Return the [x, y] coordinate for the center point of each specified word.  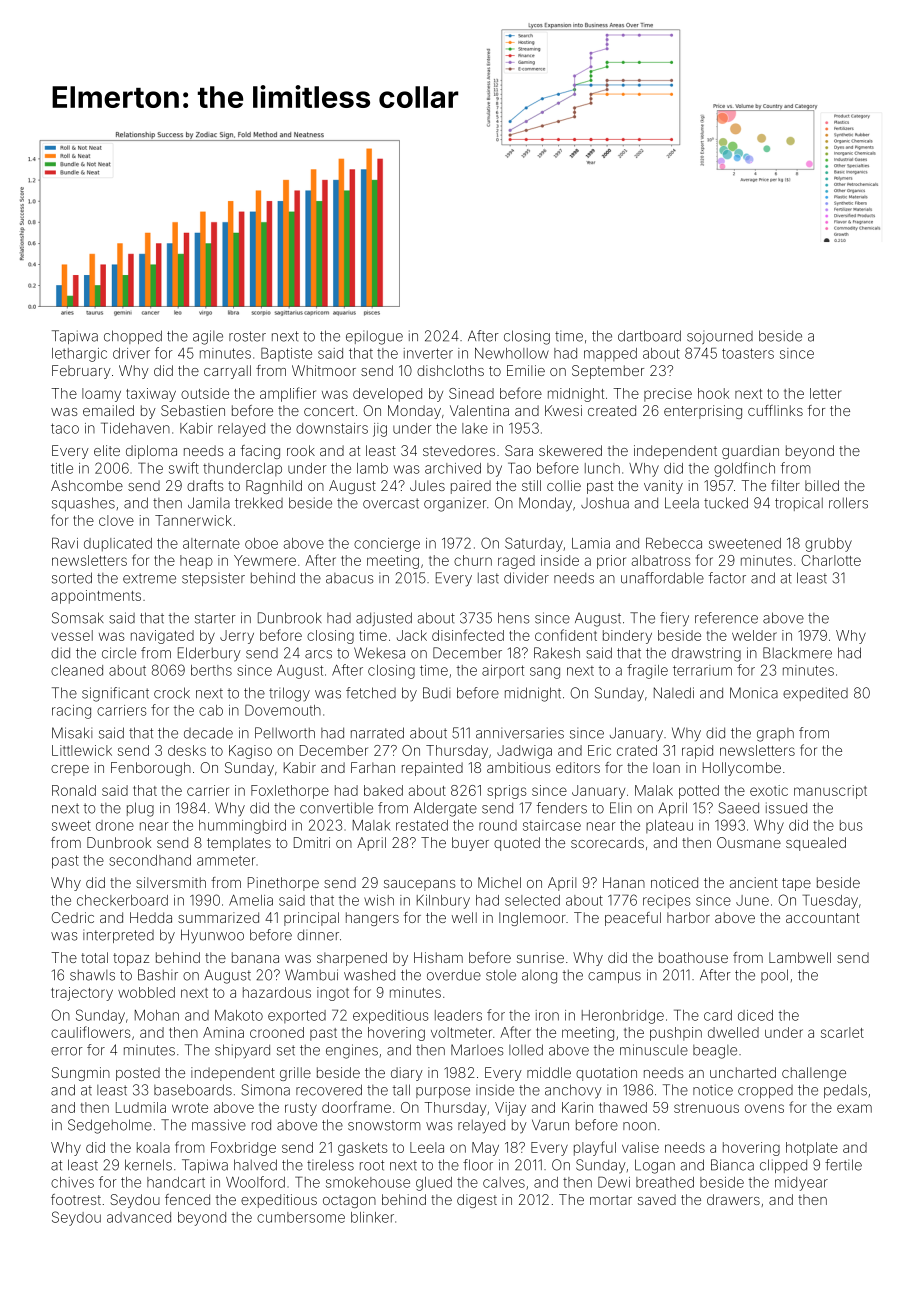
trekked [259, 503]
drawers [733, 1199]
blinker [372, 1217]
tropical [799, 504]
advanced [139, 1217]
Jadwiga [524, 752]
